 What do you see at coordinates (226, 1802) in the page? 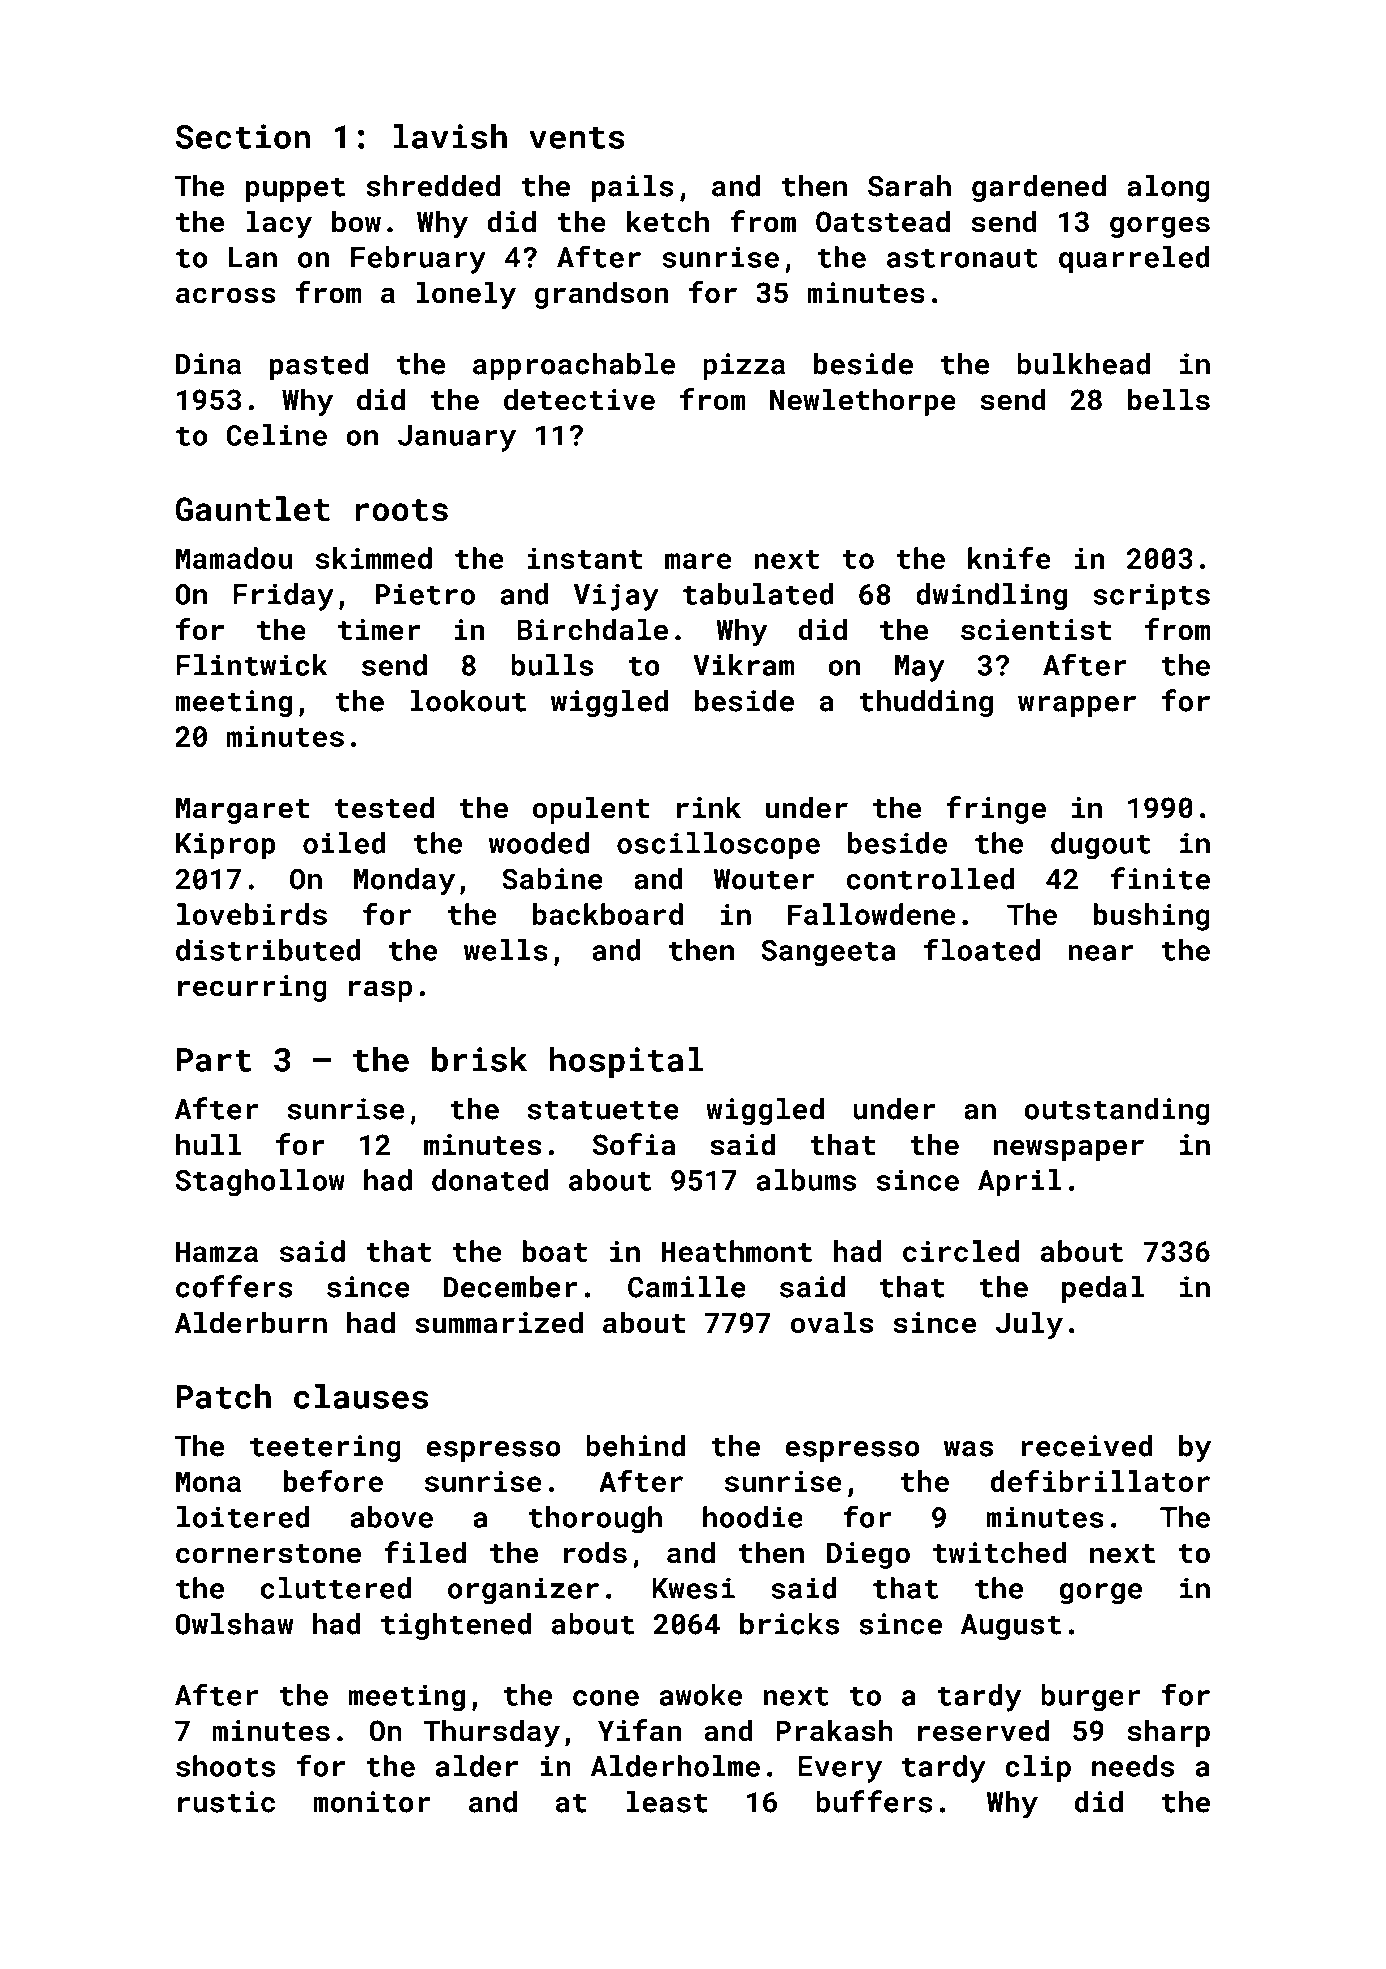
I see `rustic` at bounding box center [226, 1802].
